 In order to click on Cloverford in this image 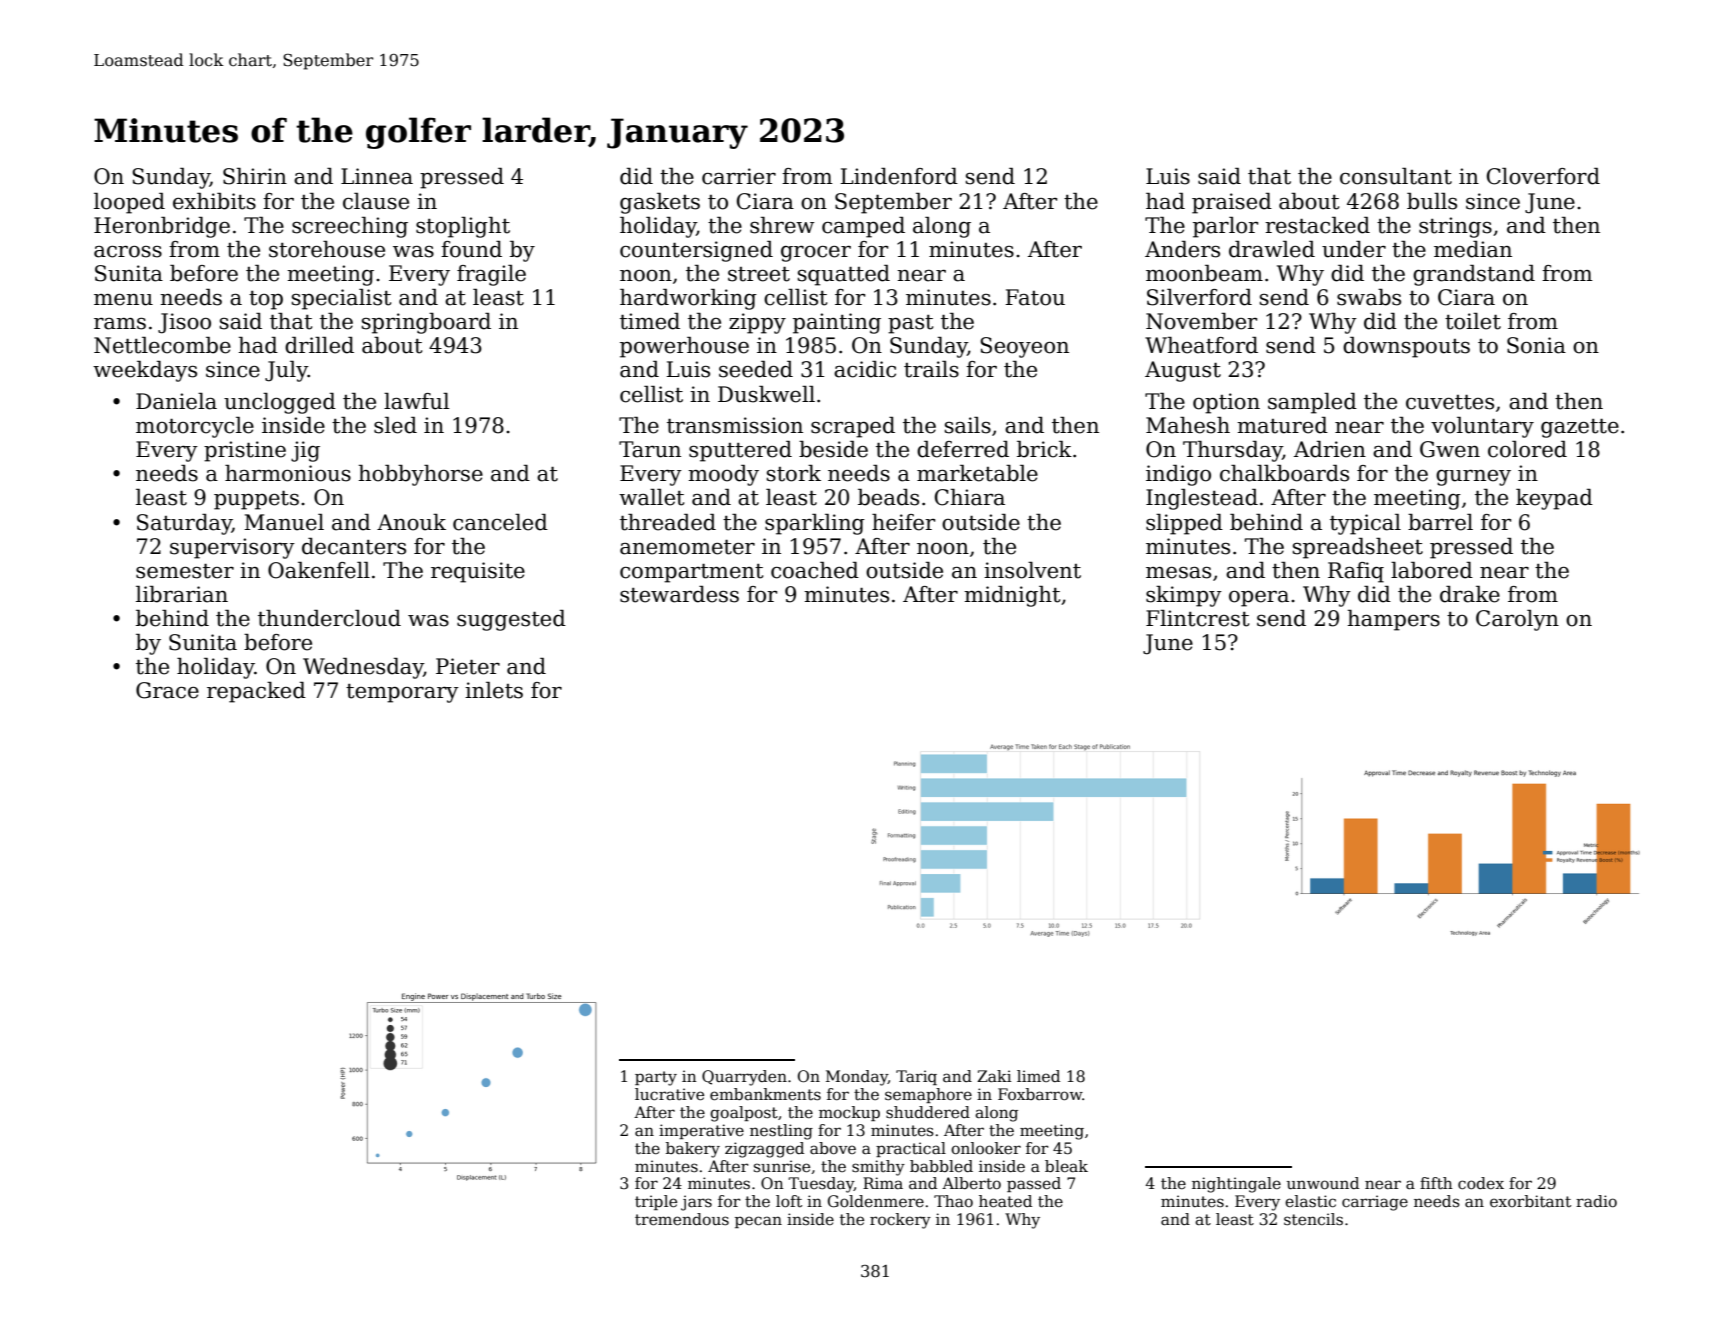, I will do `click(1543, 176)`.
